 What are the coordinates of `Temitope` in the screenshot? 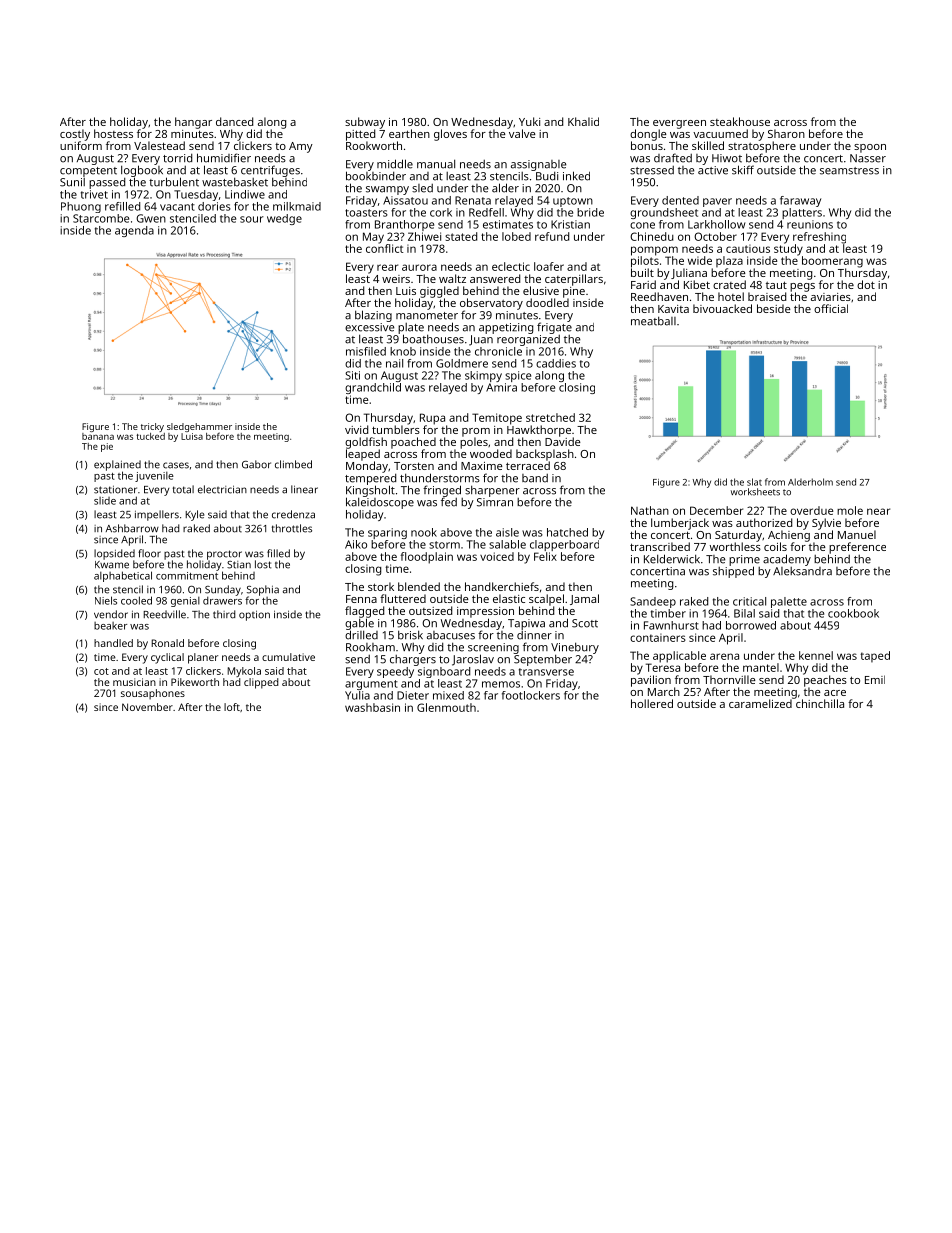 It's located at (497, 419).
